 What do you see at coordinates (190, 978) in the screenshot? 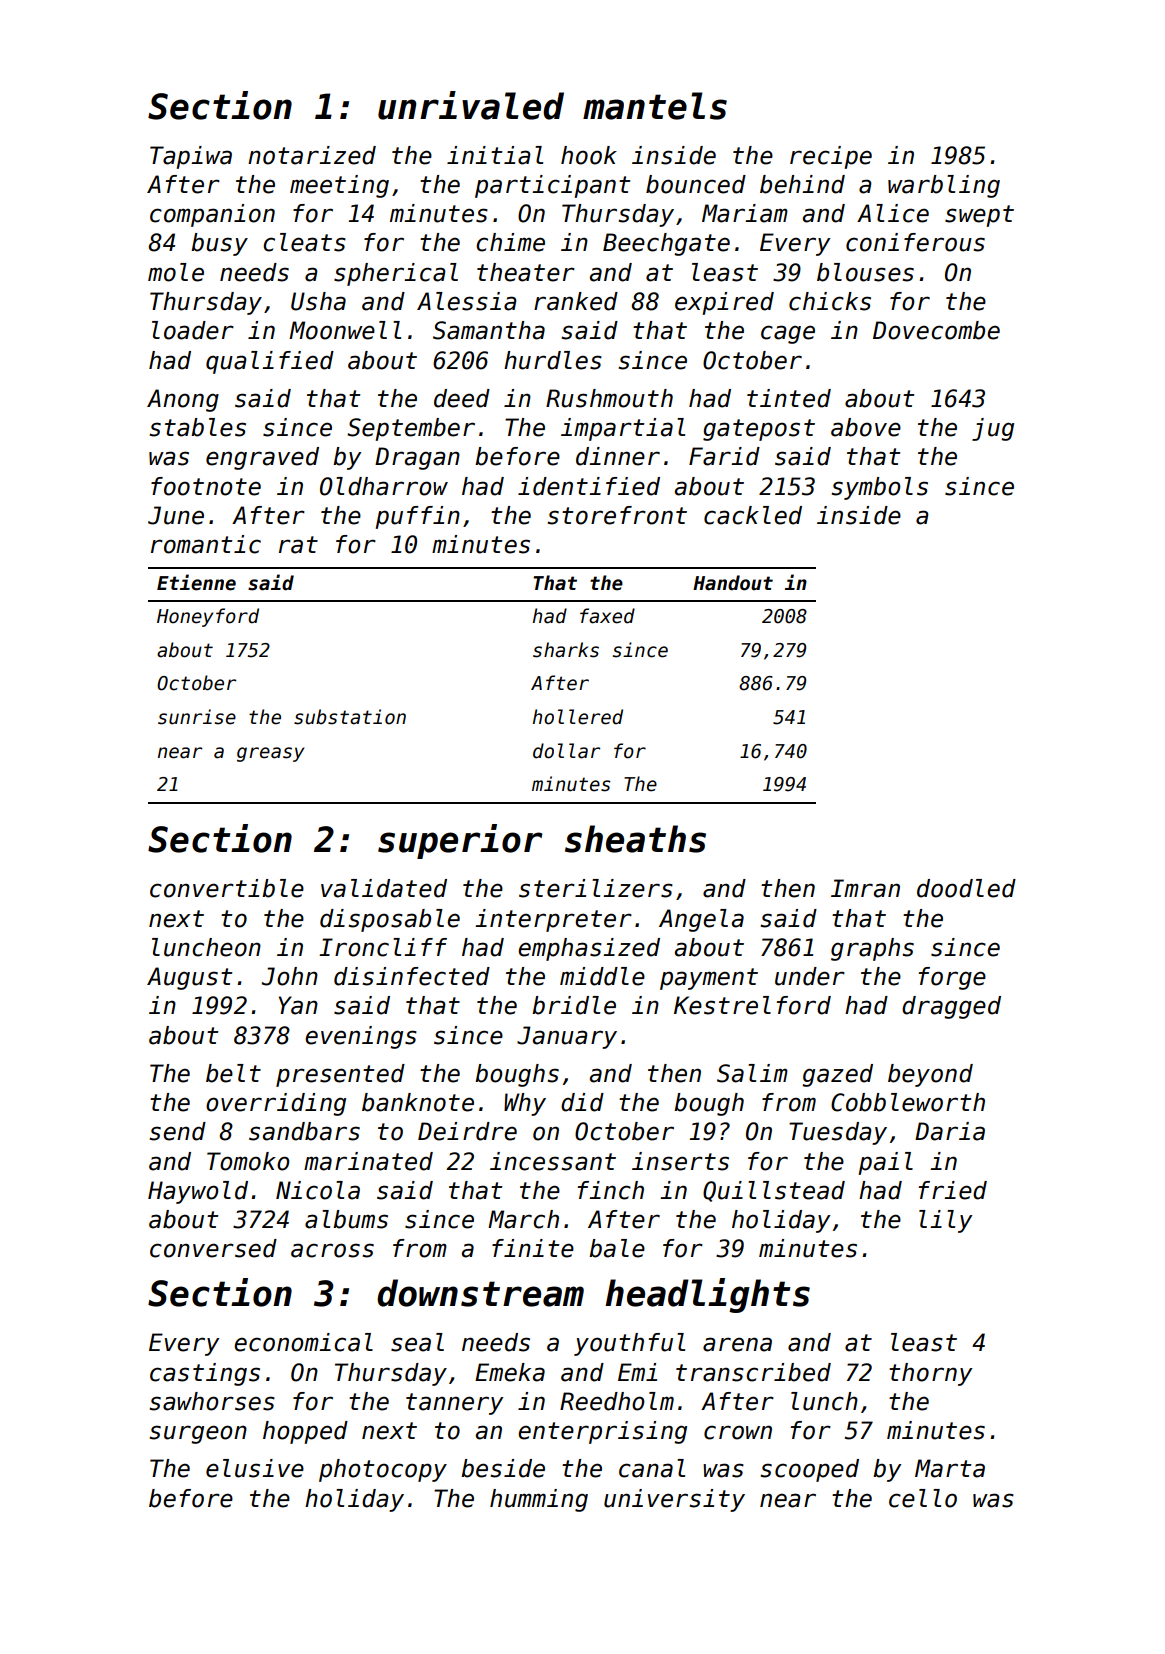
I see `August` at bounding box center [190, 978].
